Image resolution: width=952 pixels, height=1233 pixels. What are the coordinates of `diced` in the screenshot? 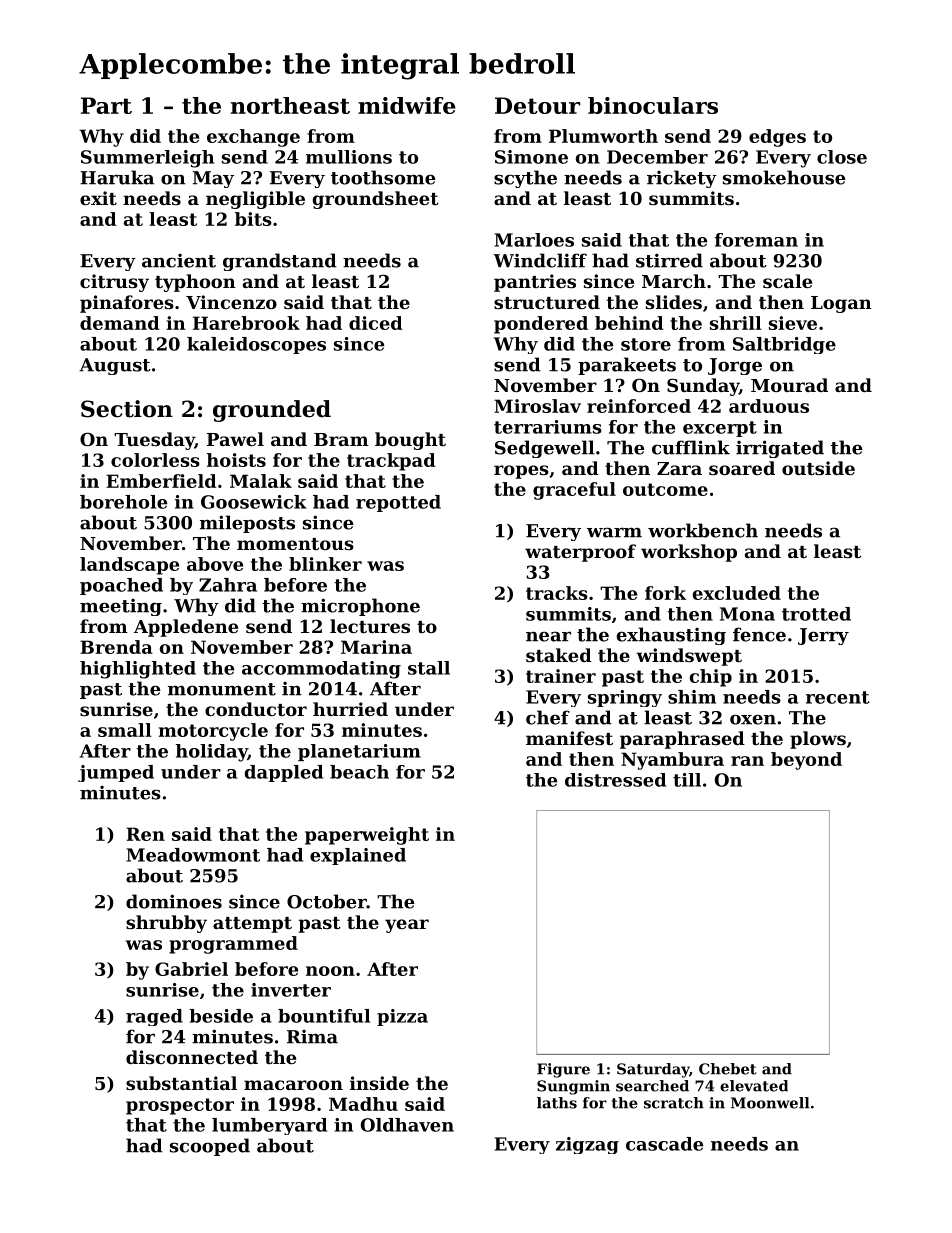 It's located at (376, 323).
